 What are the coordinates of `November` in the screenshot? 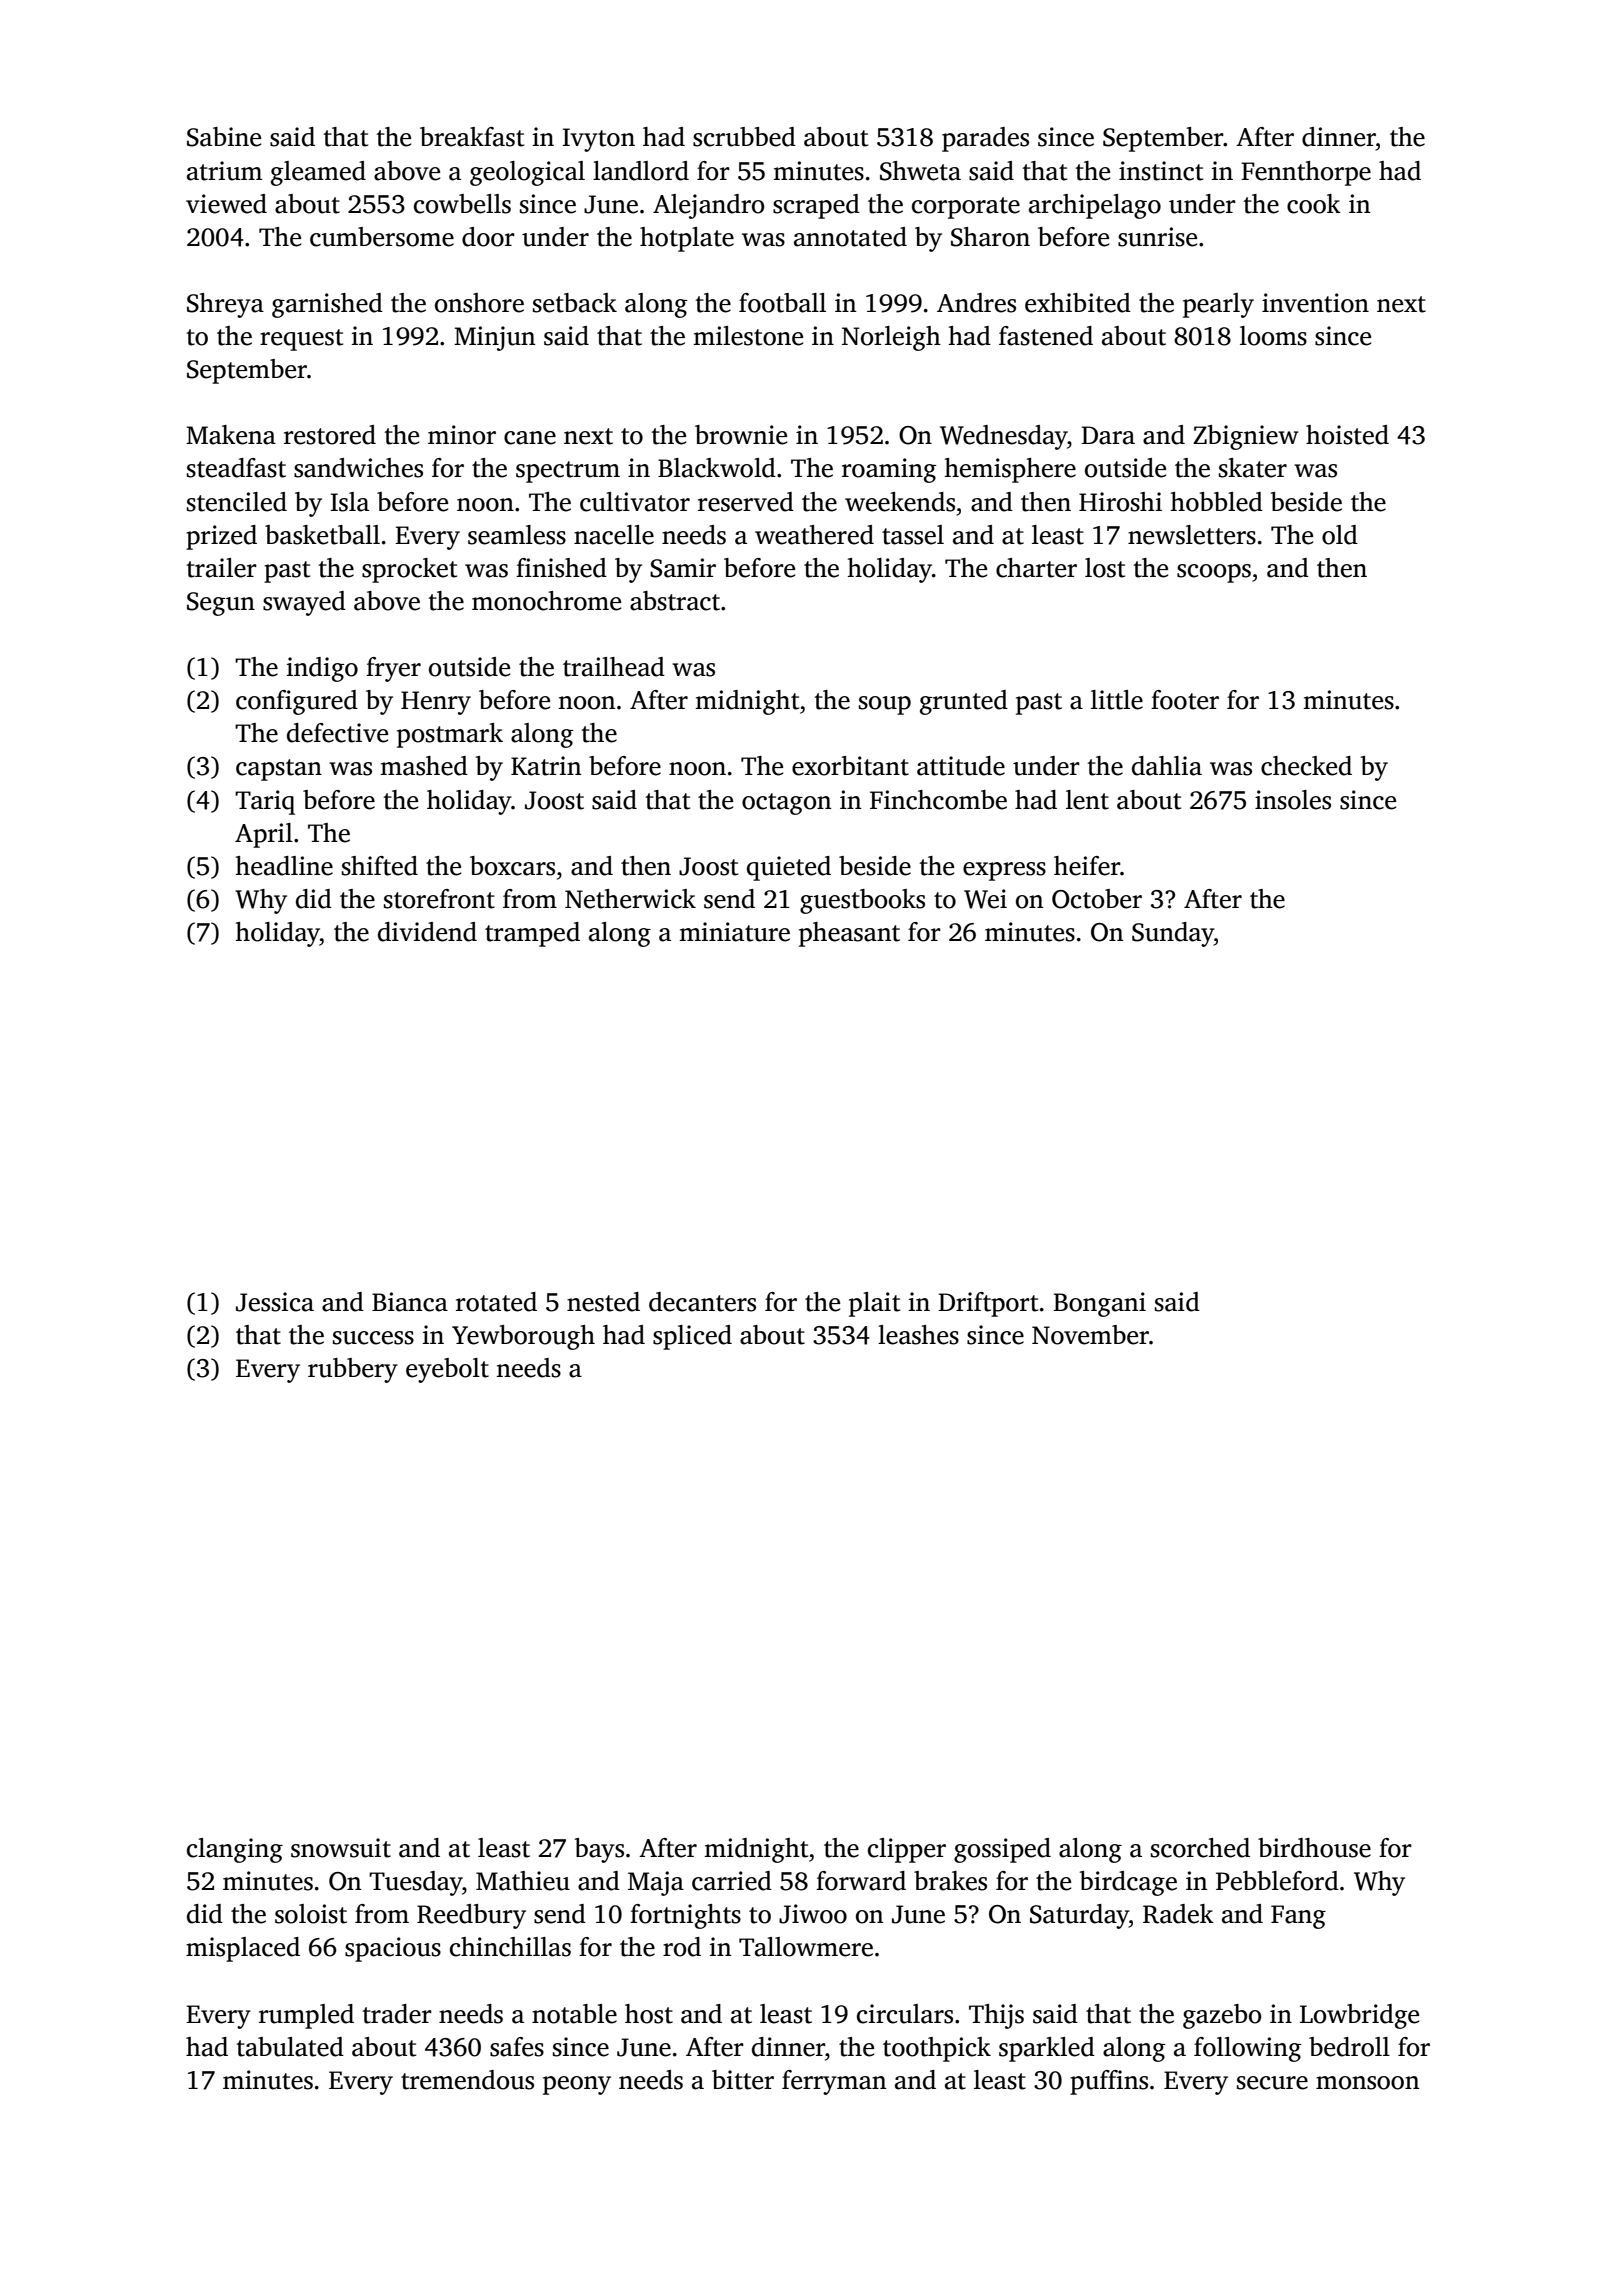 It's located at (1090, 1335).
